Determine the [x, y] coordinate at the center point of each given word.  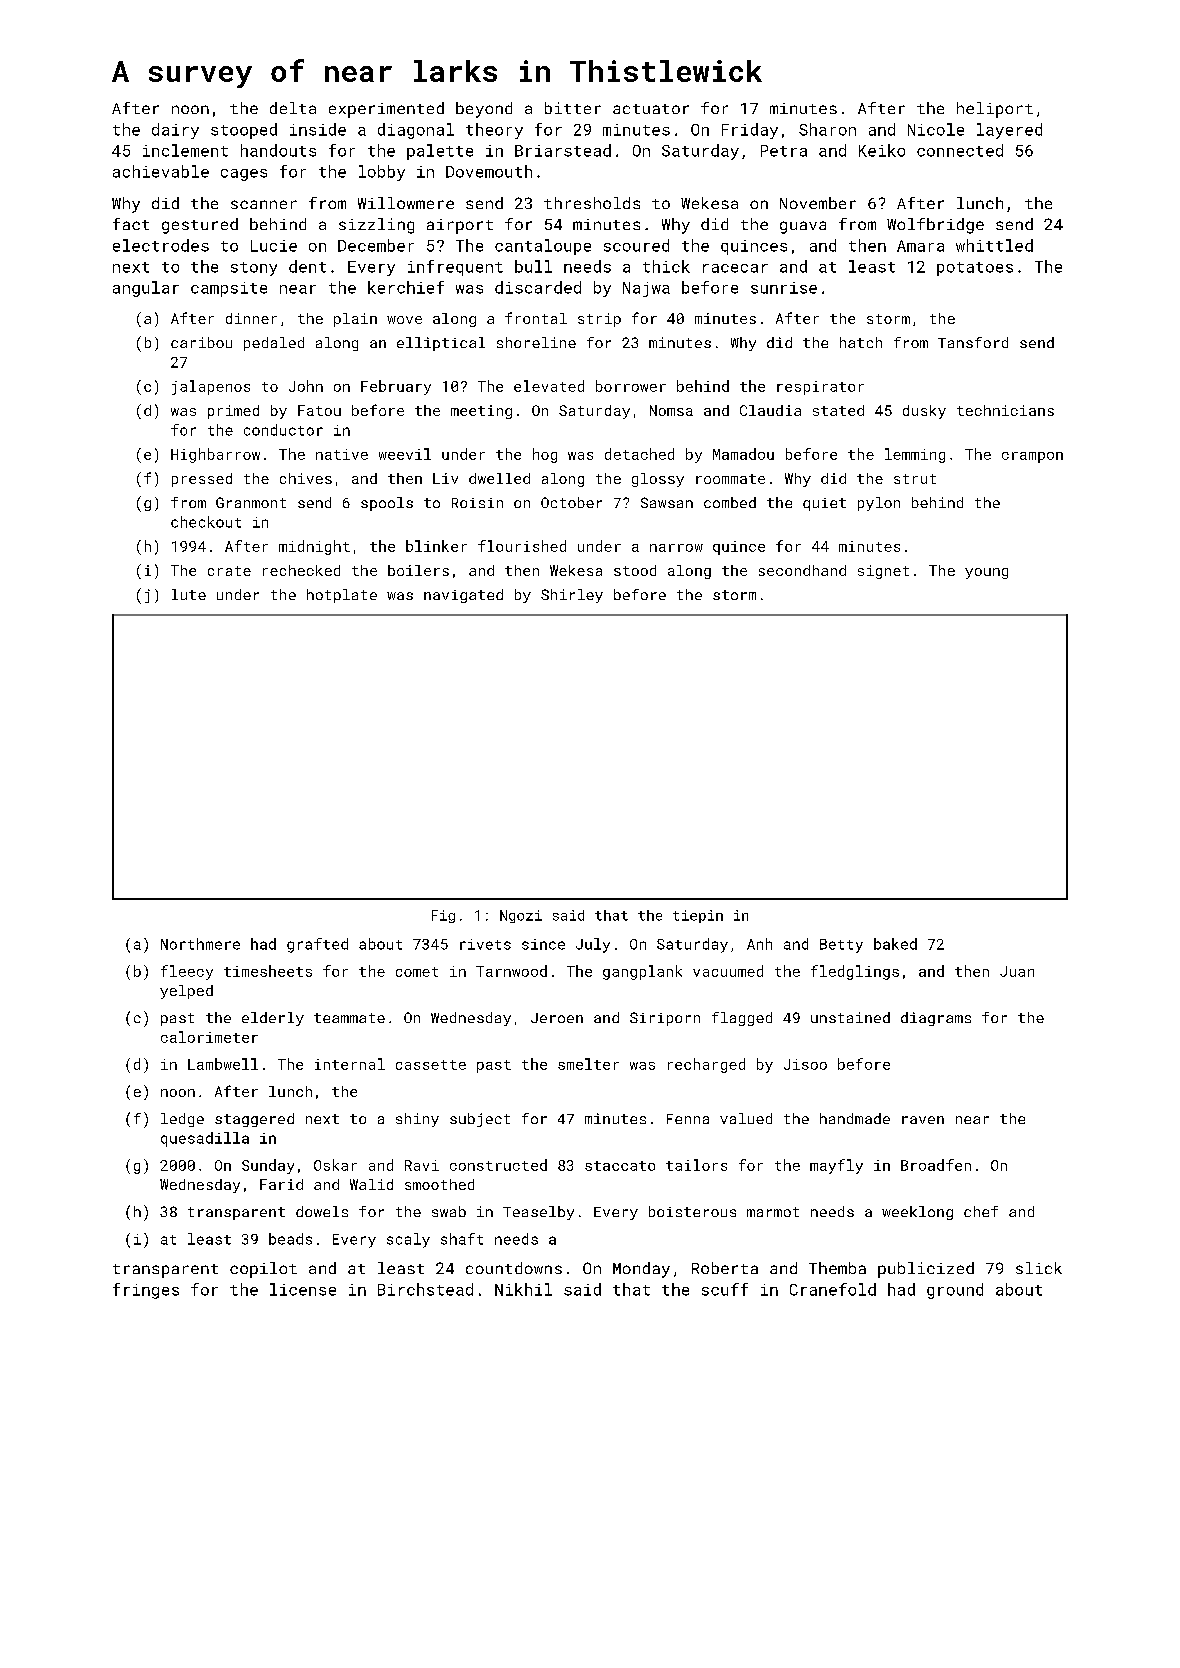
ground [955, 1291]
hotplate [342, 596]
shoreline [536, 342]
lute [189, 594]
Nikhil [523, 1289]
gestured [200, 226]
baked [895, 944]
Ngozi [521, 916]
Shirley [572, 596]
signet [883, 572]
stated [838, 410]
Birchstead [425, 1289]
